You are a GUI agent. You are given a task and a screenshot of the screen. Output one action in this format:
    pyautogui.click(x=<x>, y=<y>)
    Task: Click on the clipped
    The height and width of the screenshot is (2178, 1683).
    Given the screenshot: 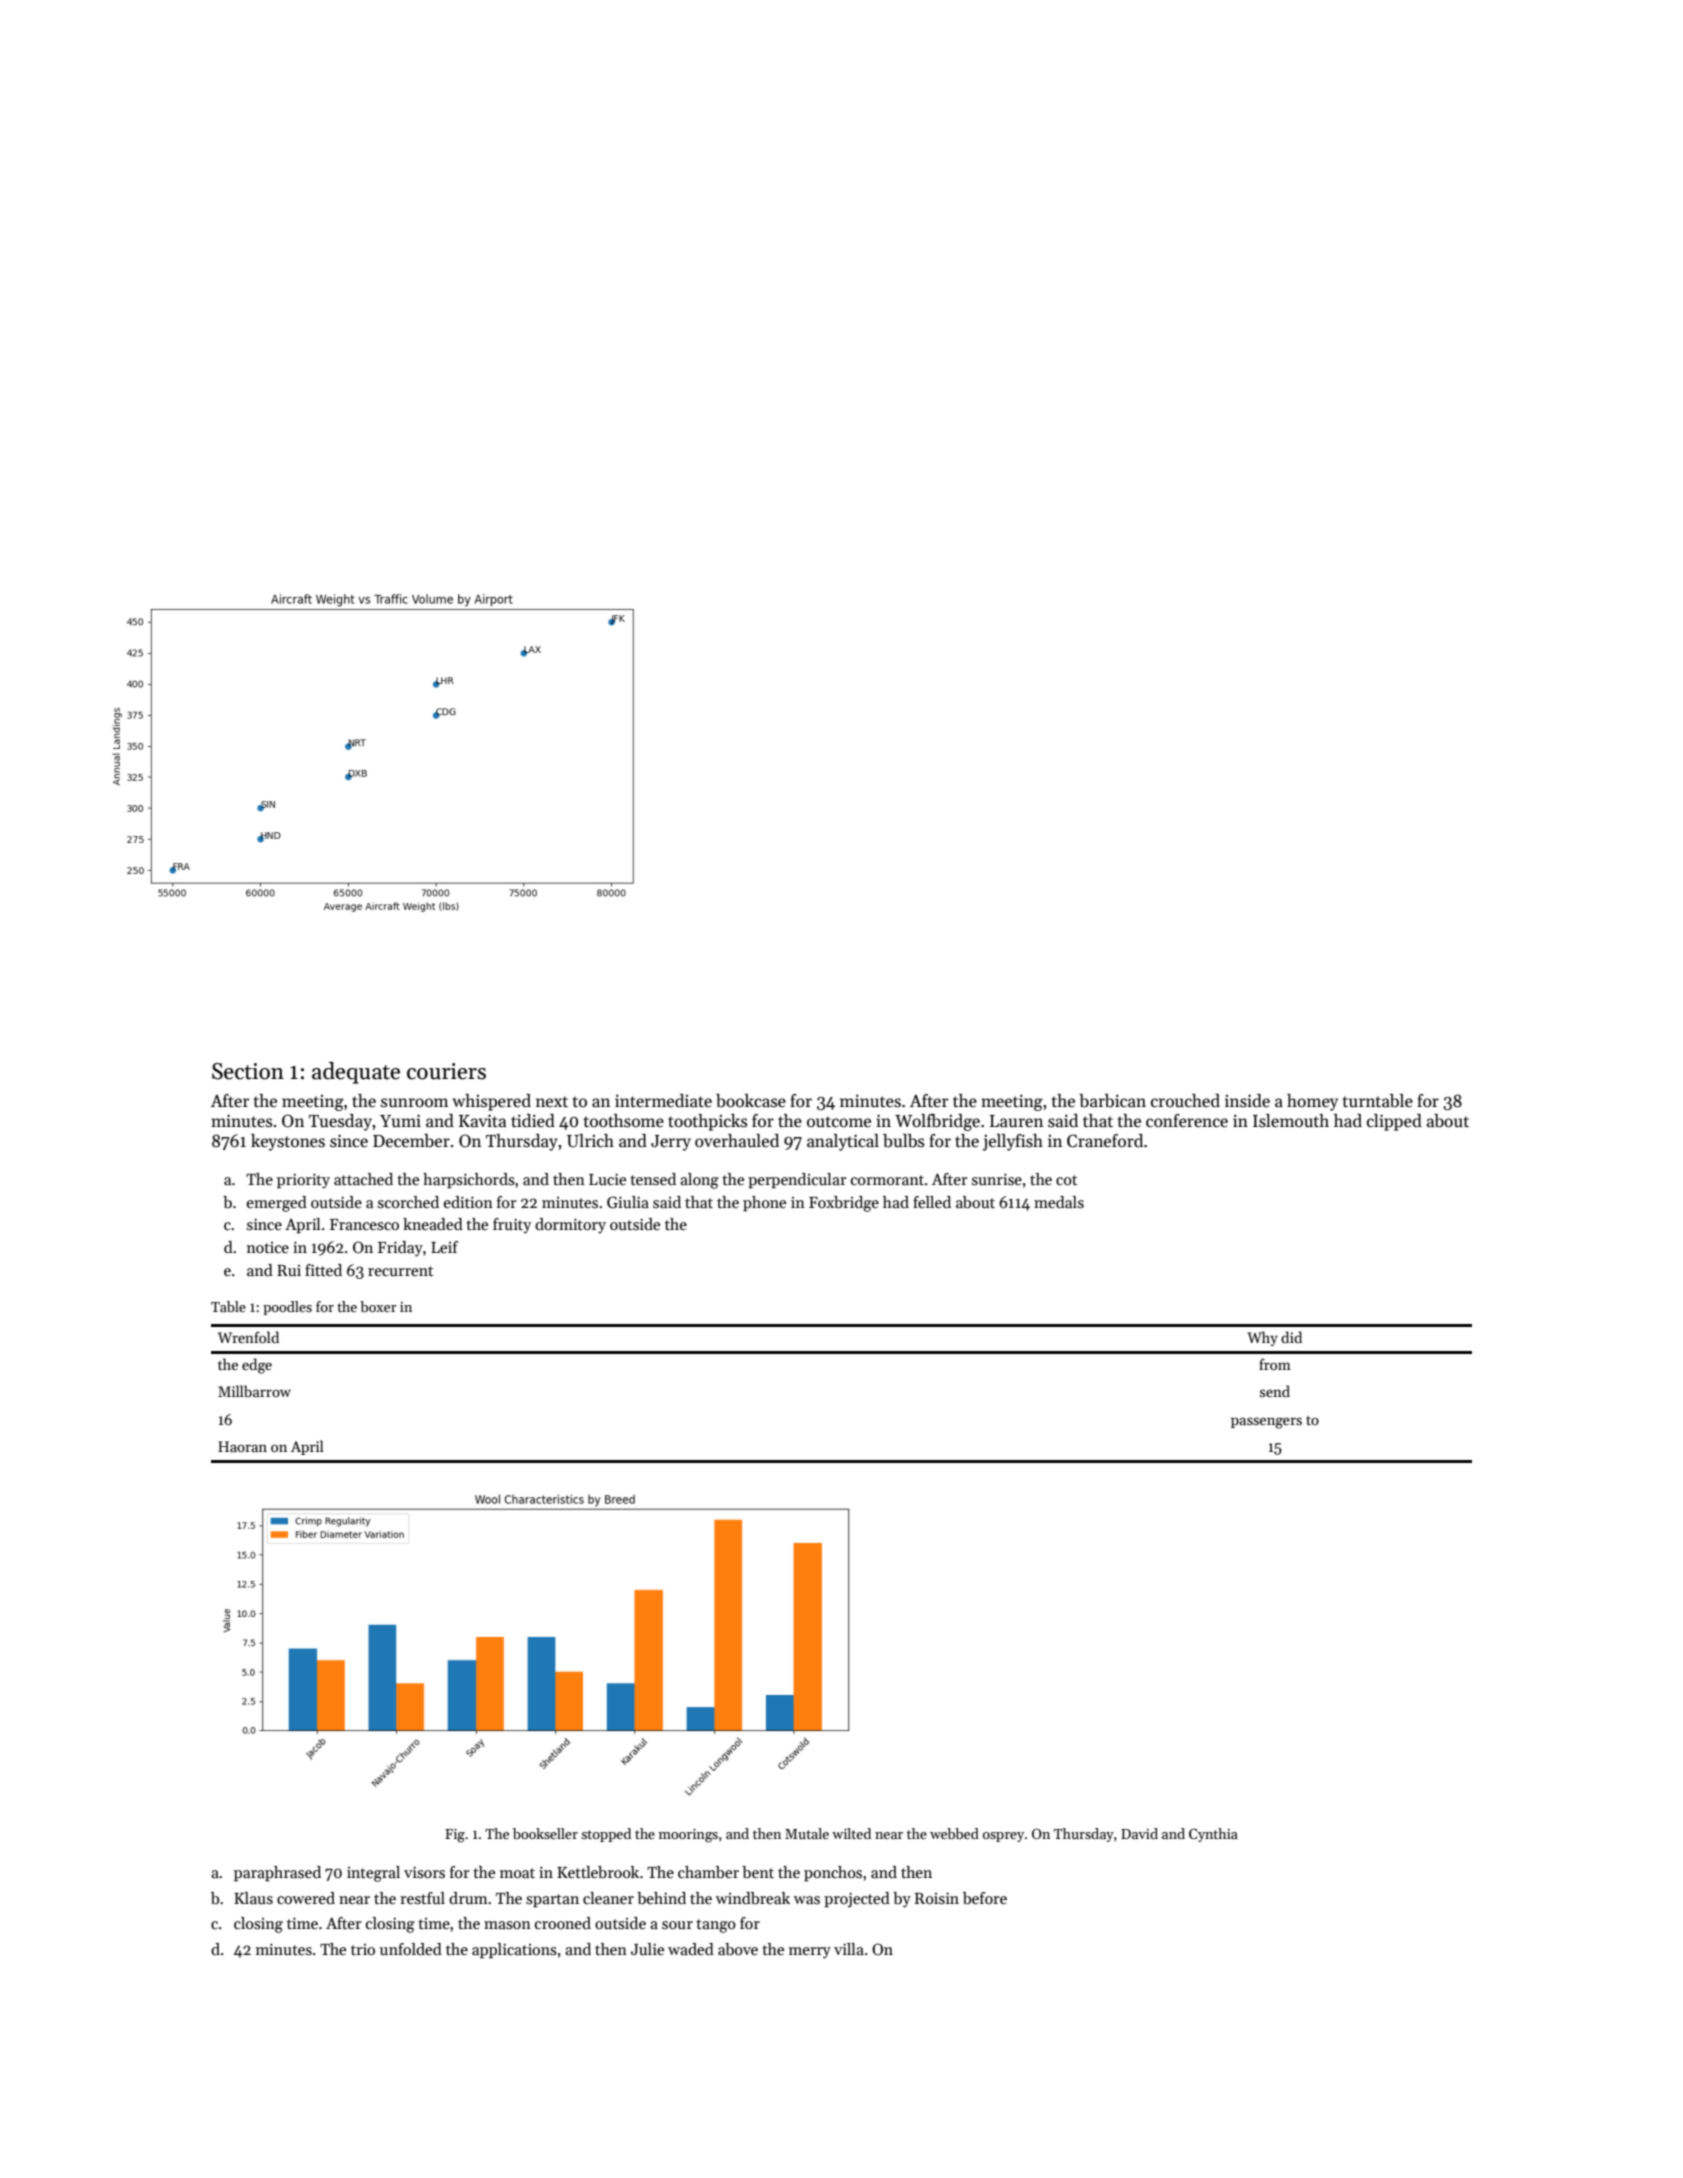 What is the action you would take?
    pyautogui.click(x=1394, y=1122)
